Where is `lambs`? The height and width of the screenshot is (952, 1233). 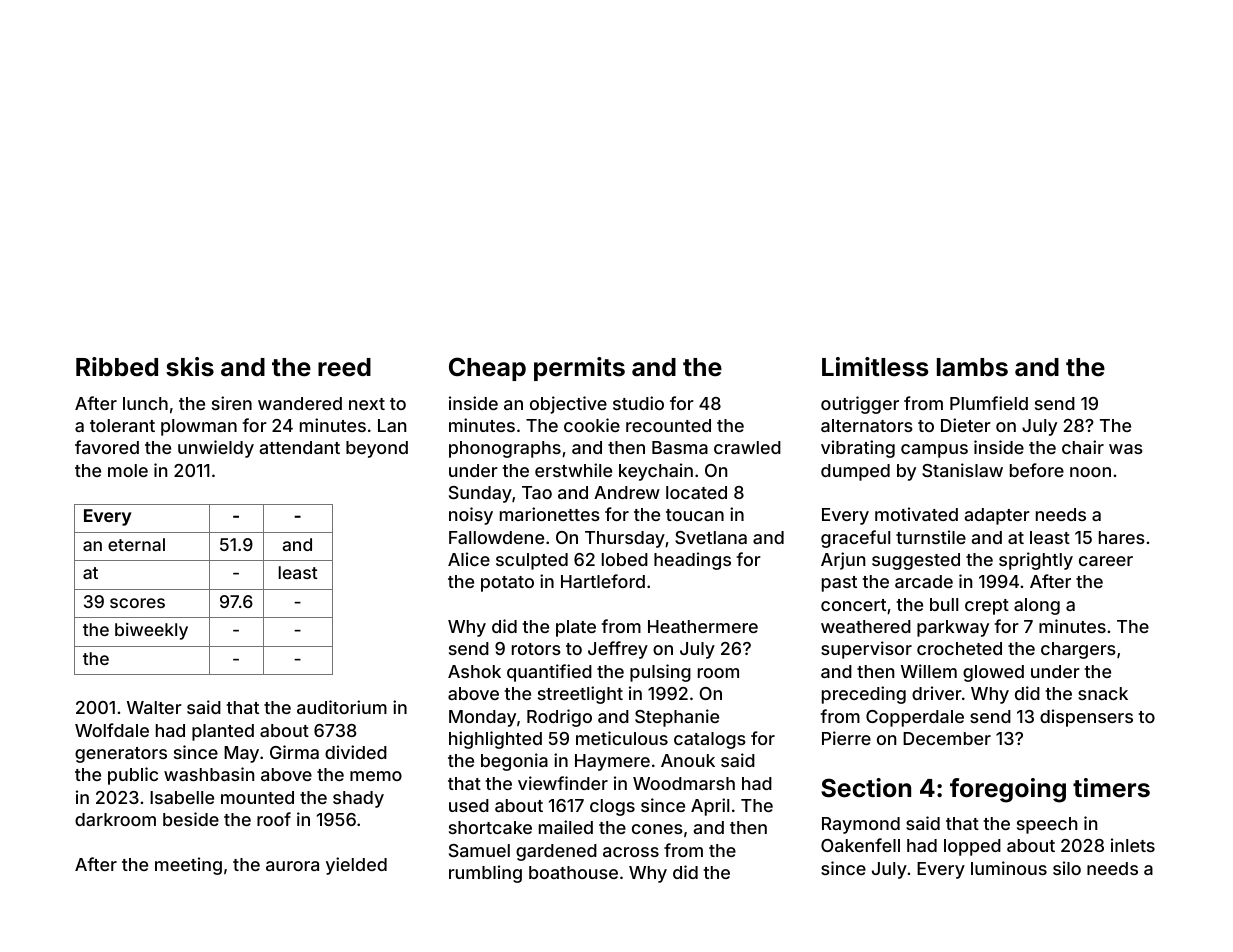 lambs is located at coordinates (972, 367).
